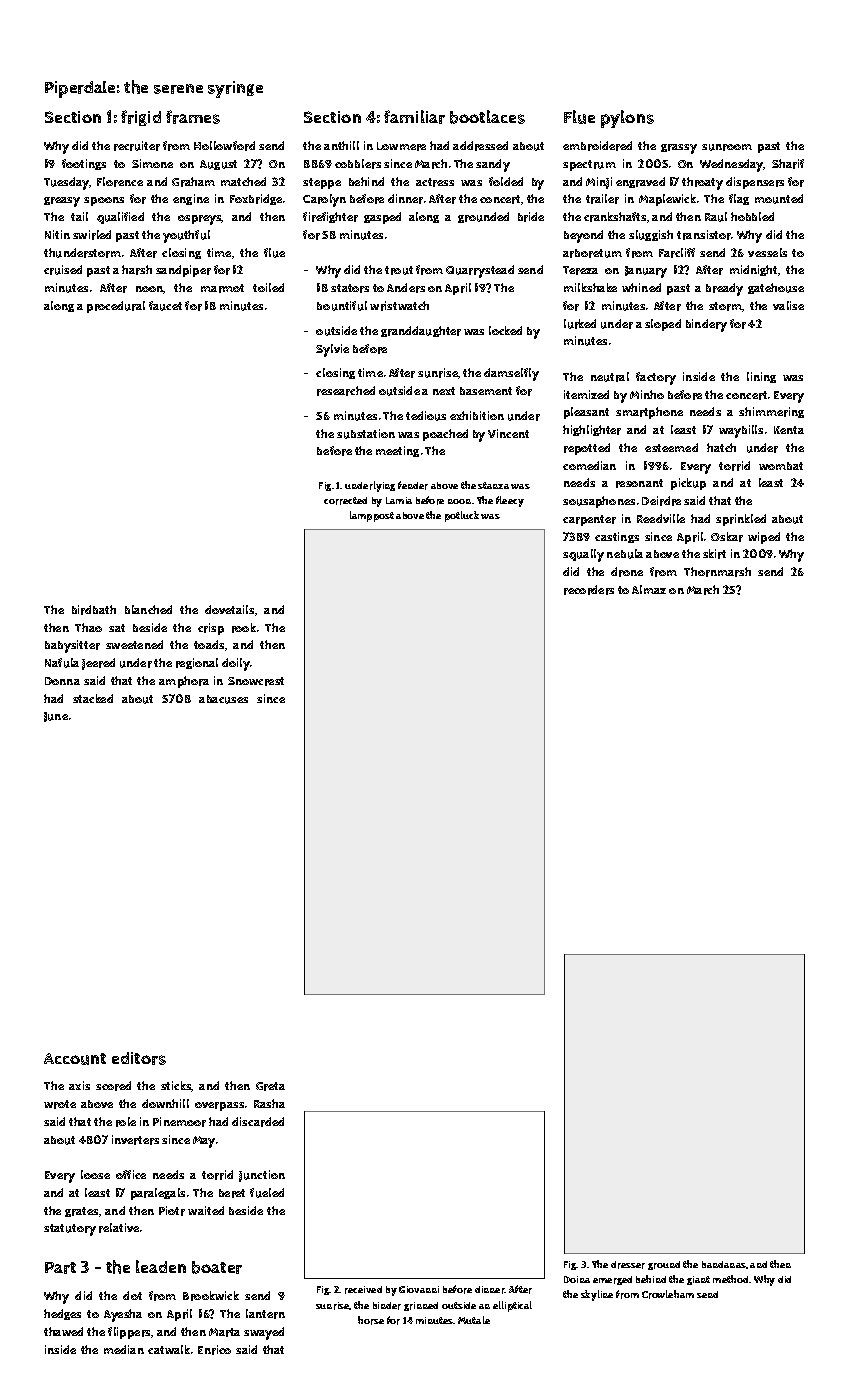 The image size is (849, 1400). What do you see at coordinates (60, 1104) in the screenshot?
I see `wrote` at bounding box center [60, 1104].
